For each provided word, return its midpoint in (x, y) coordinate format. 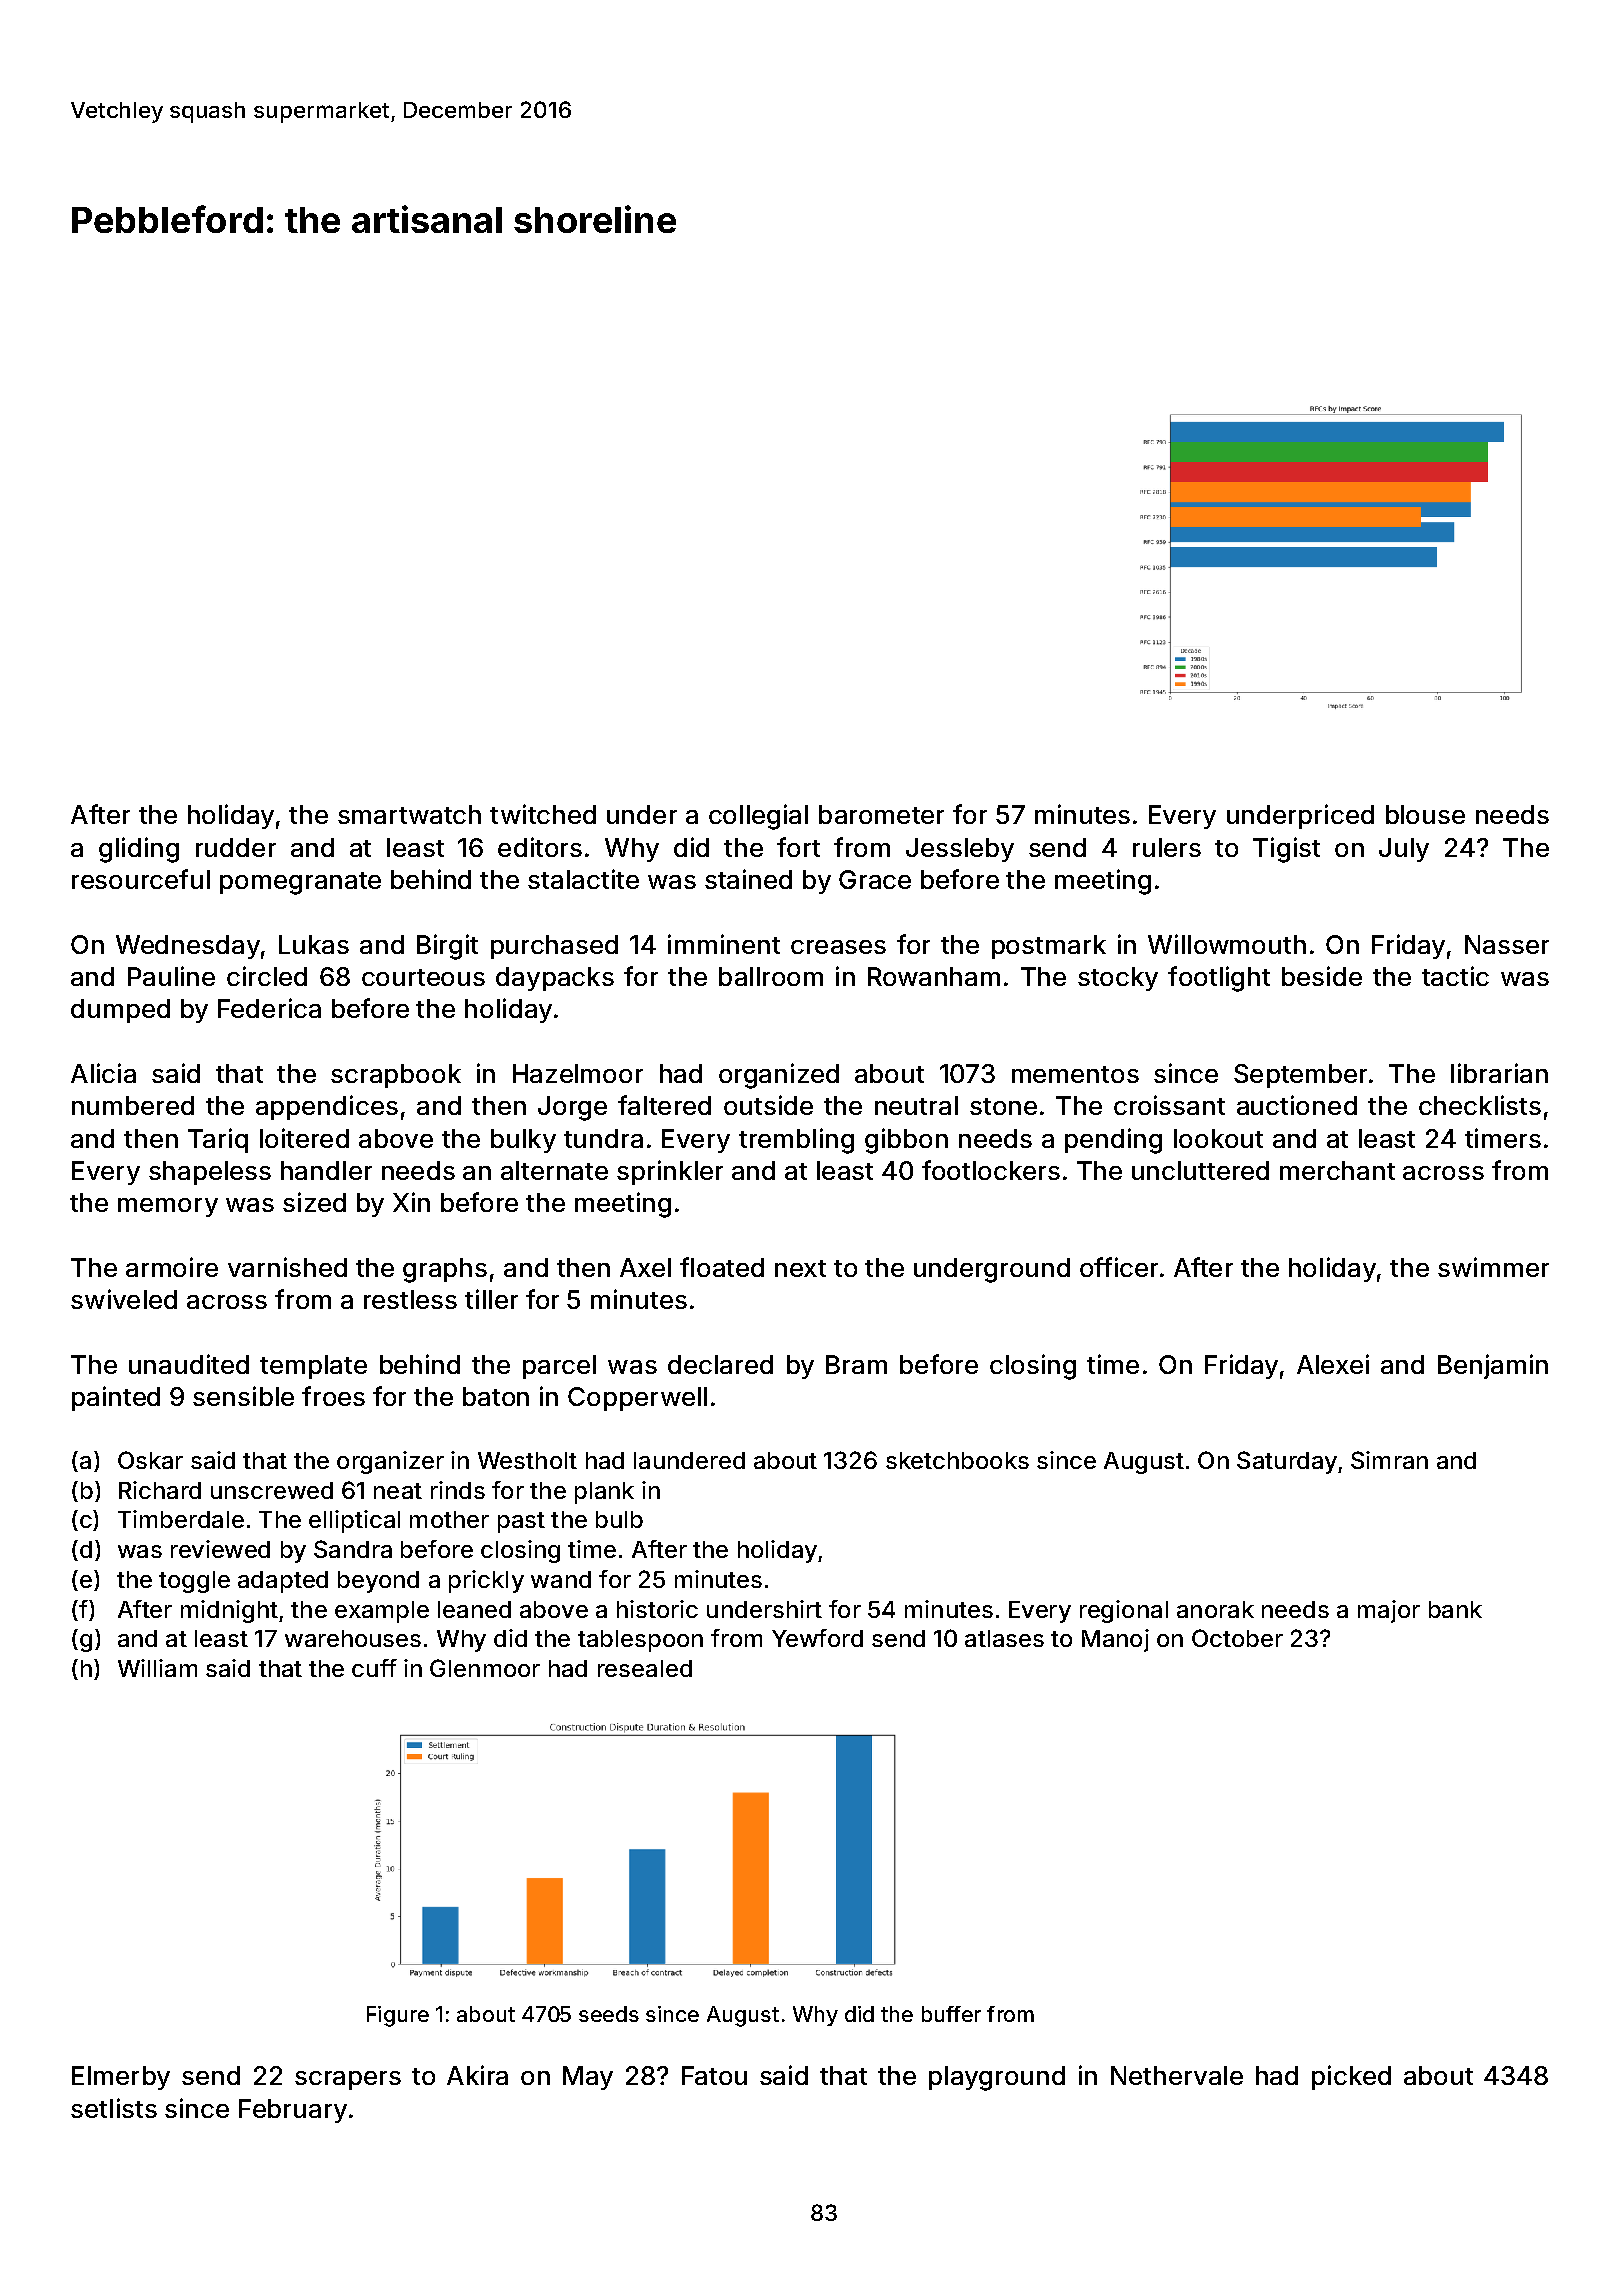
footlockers (991, 1170)
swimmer (1493, 1267)
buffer (951, 2014)
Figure (398, 2016)
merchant (1337, 1170)
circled (267, 976)
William (157, 1668)
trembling (796, 1141)
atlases (1004, 1638)
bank (1455, 1609)
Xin (411, 1202)
